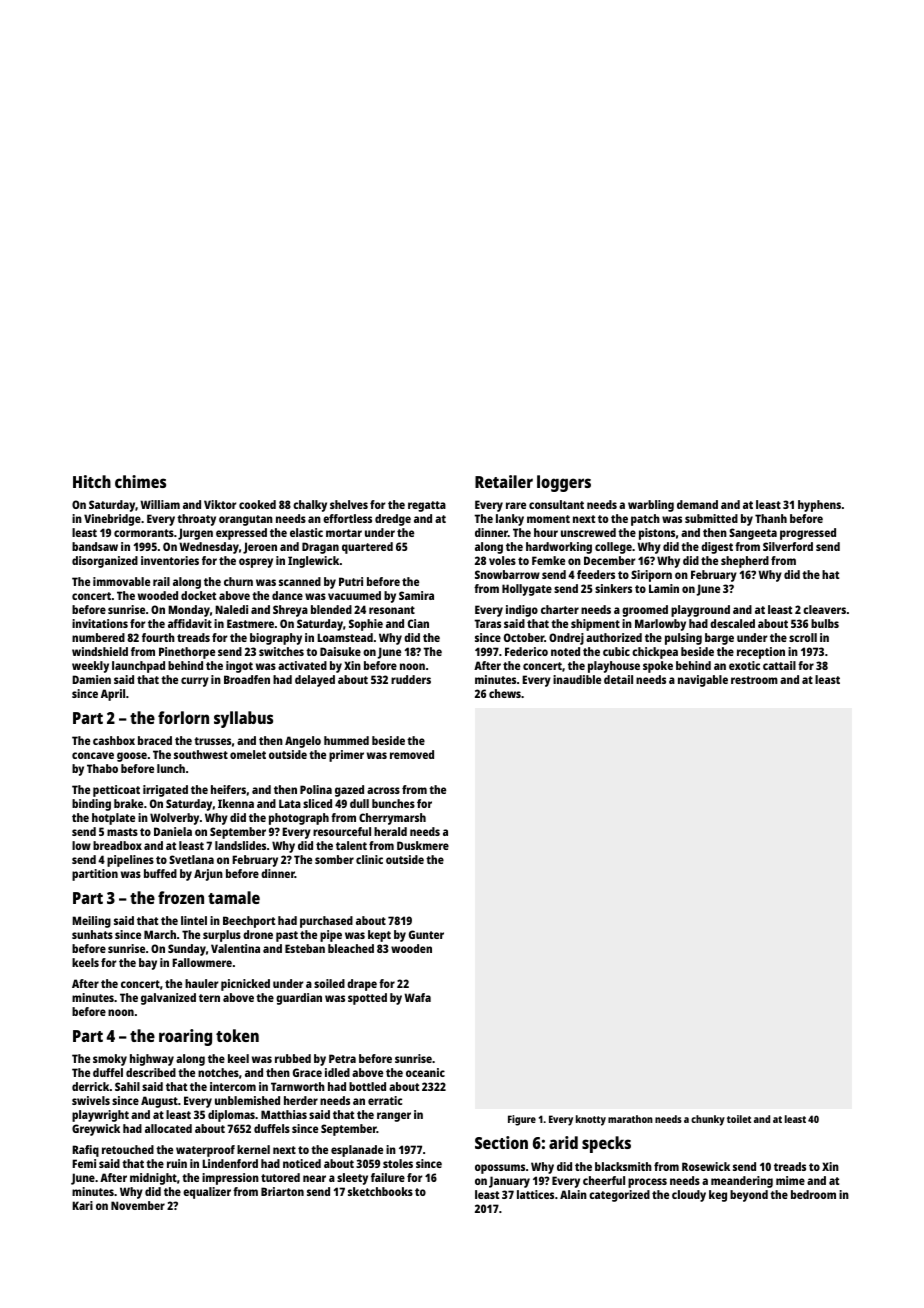 Image resolution: width=924 pixels, height=1308 pixels. I want to click on hyphens, so click(819, 506).
